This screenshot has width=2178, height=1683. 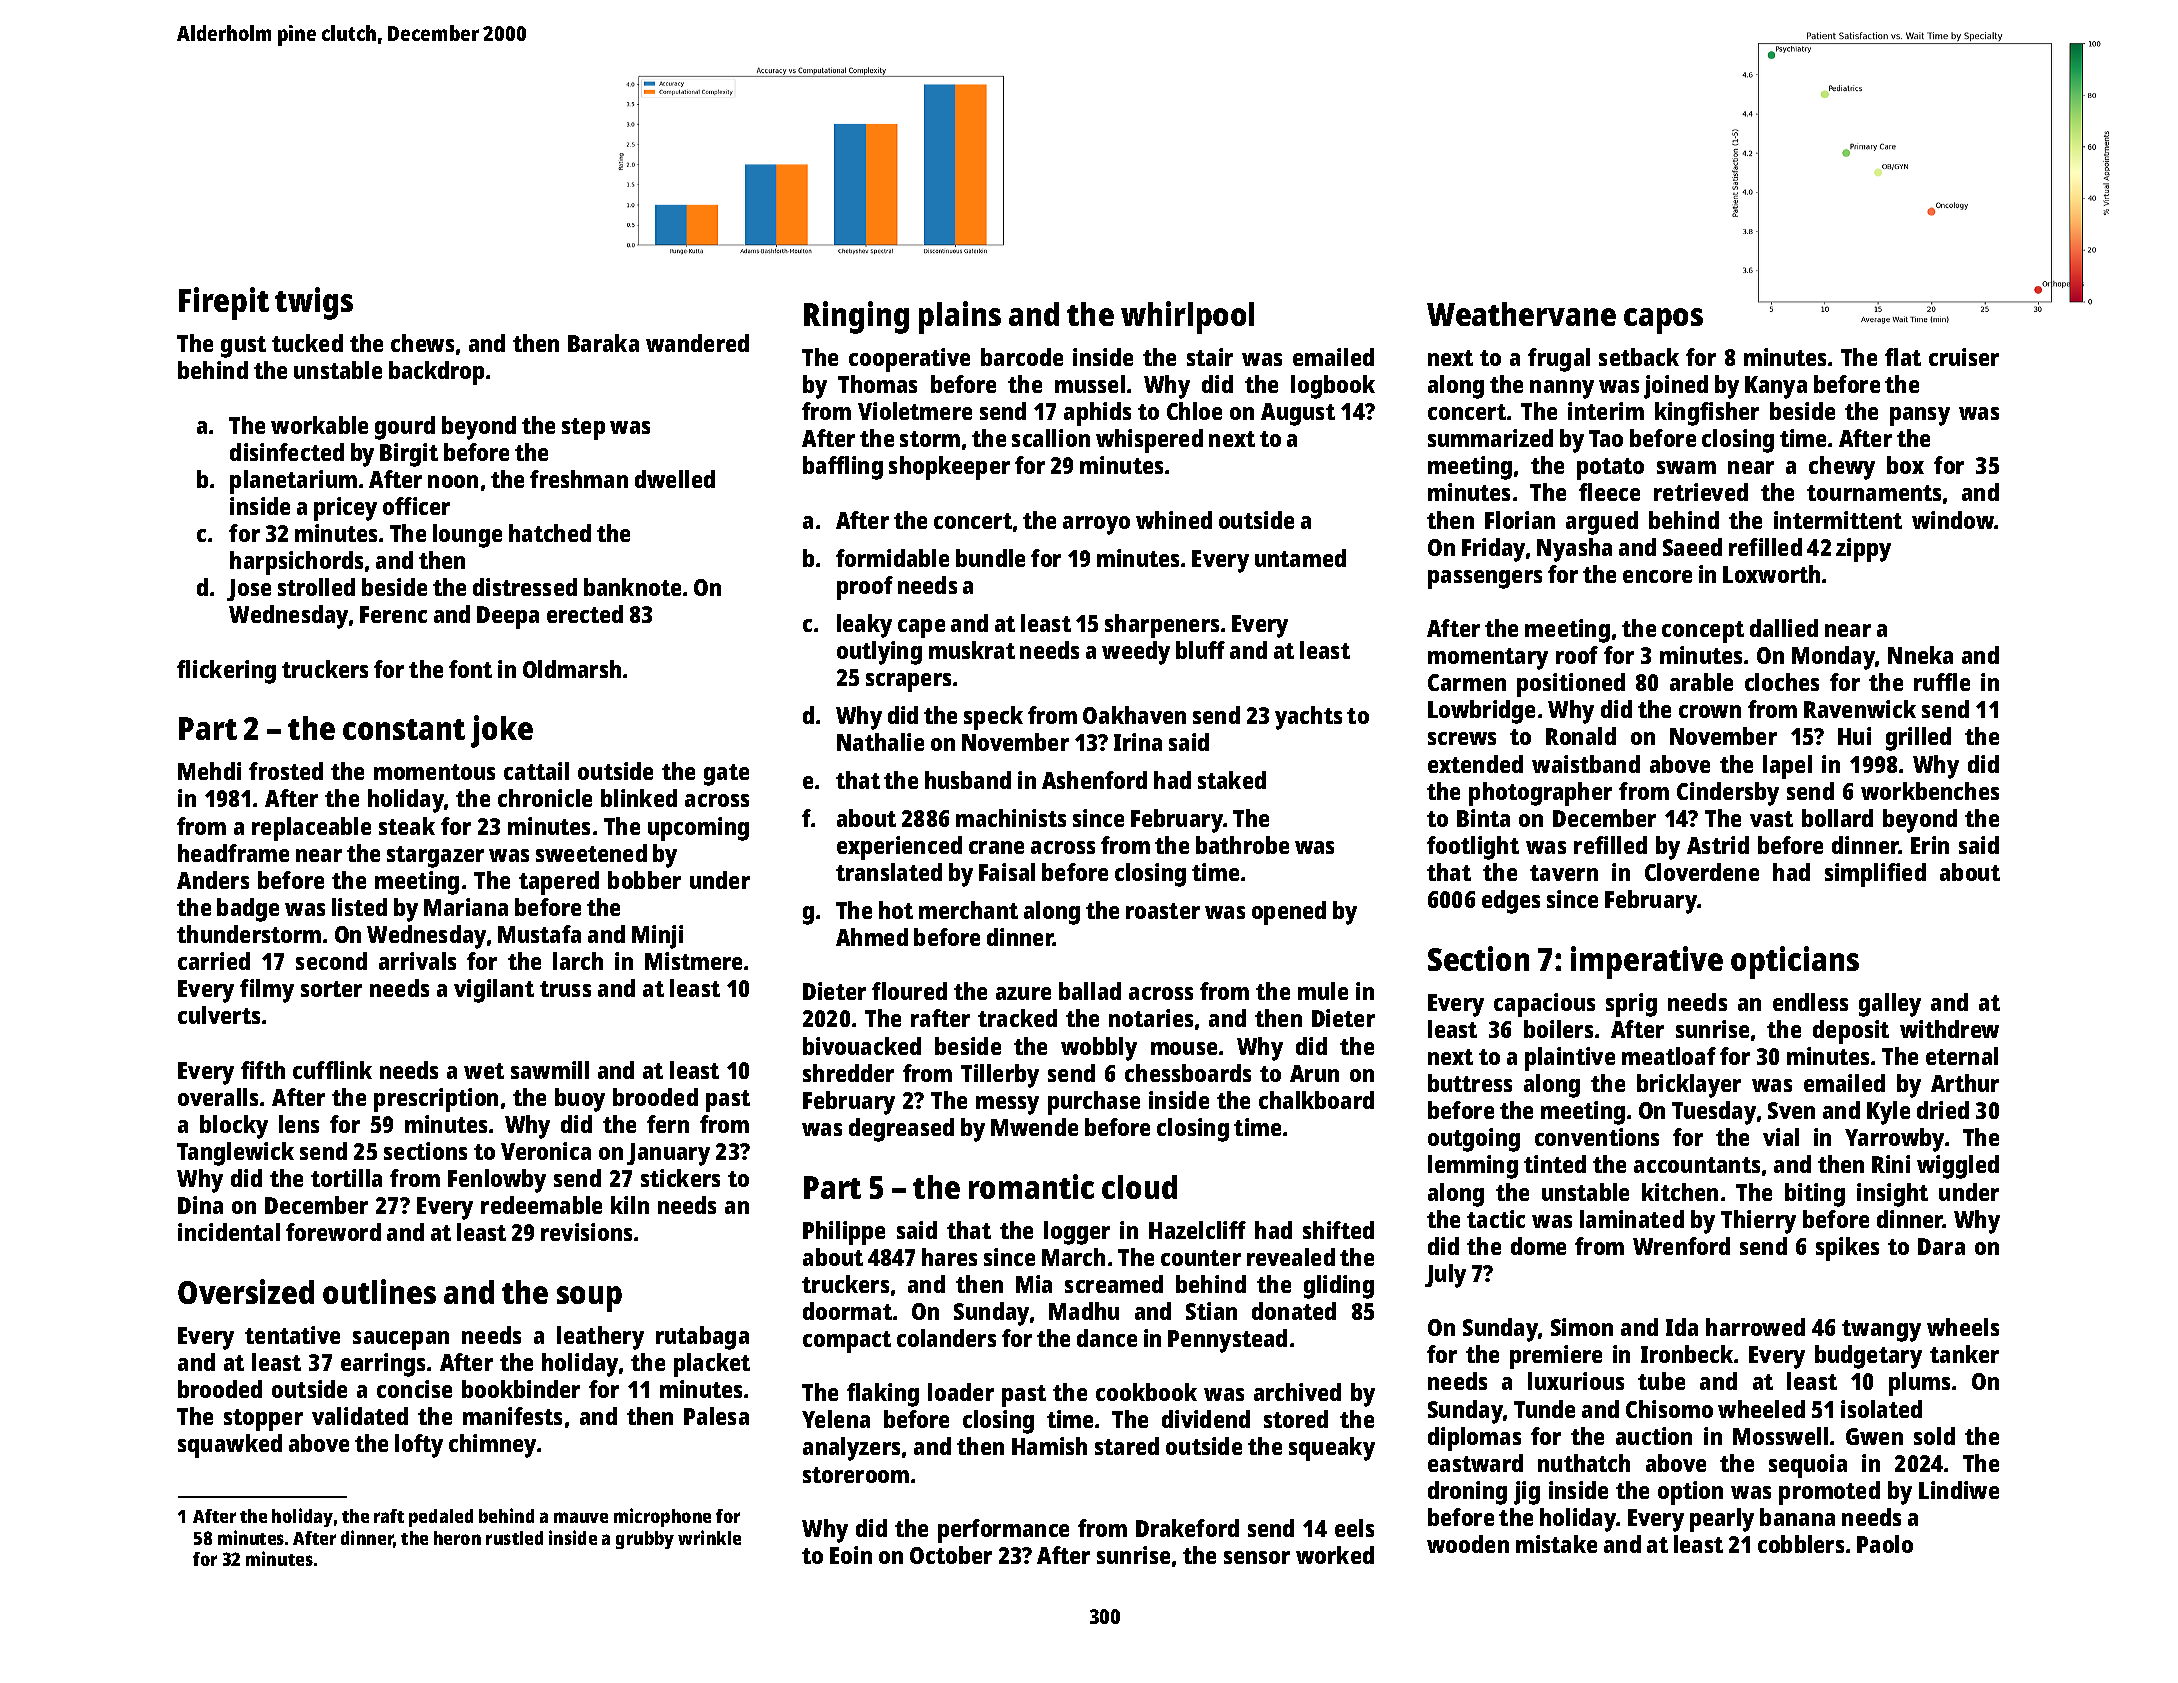 I want to click on listed, so click(x=359, y=907).
